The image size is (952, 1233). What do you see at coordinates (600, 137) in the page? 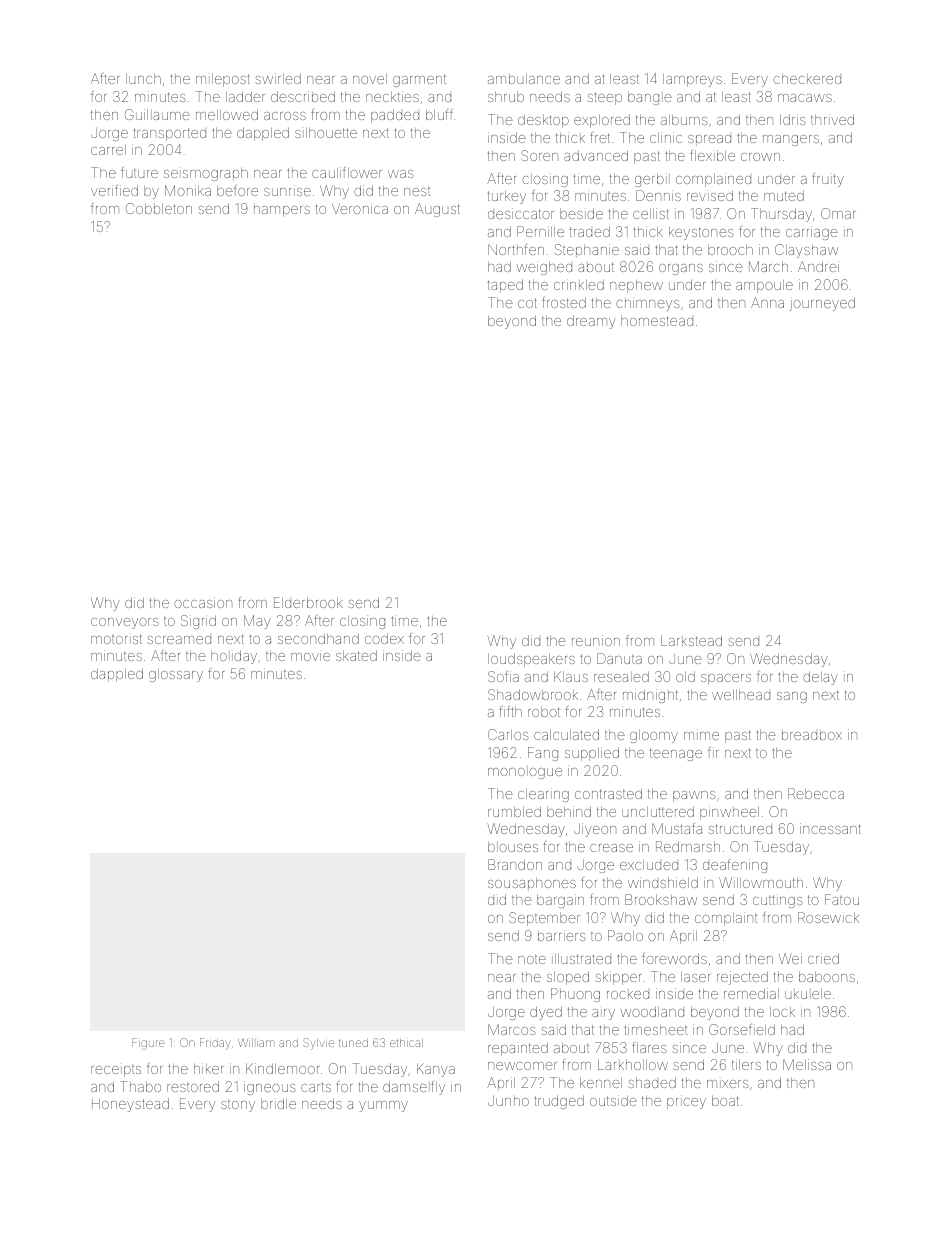
I see `fret` at bounding box center [600, 137].
